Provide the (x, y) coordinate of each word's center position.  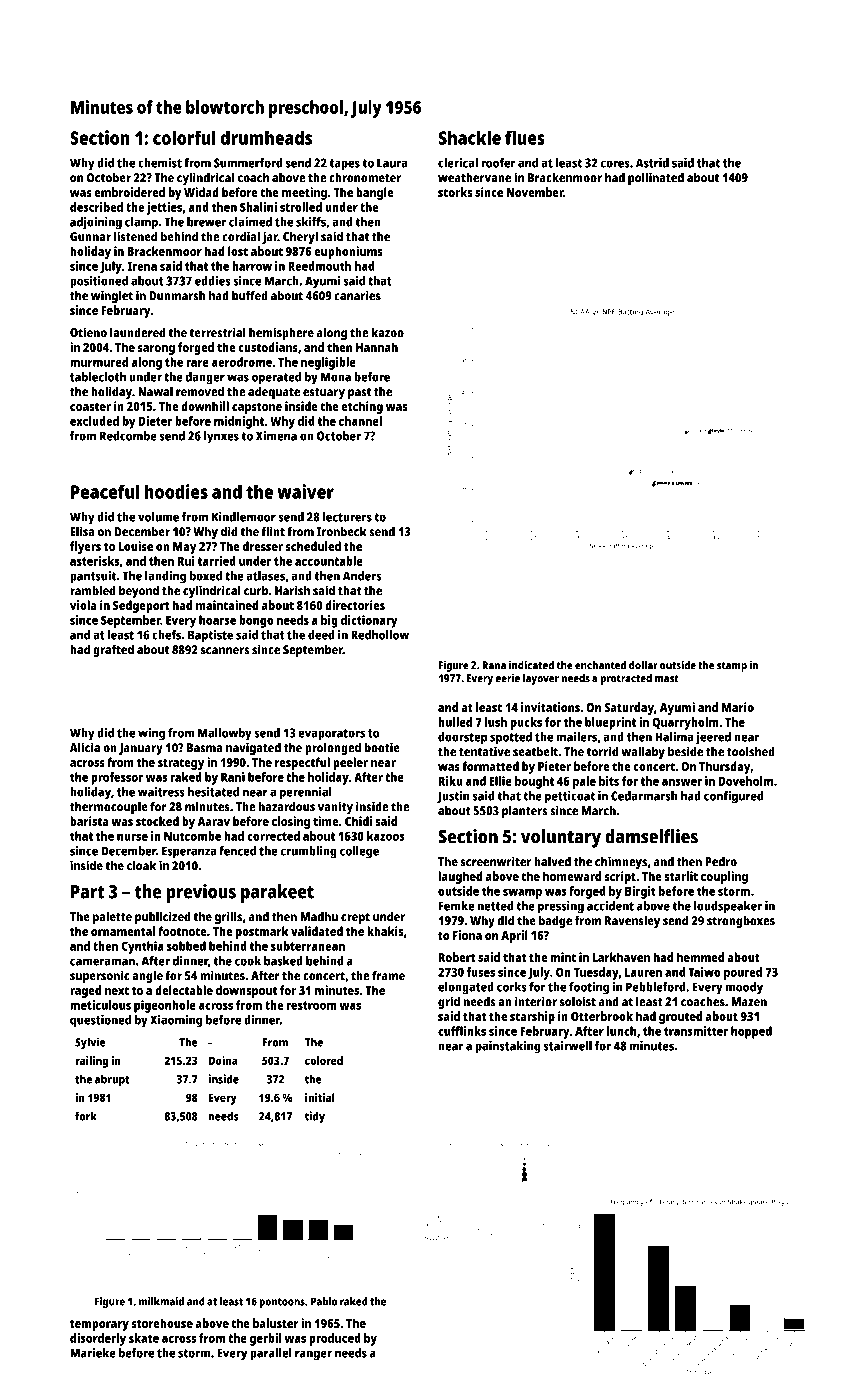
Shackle (469, 137)
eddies (213, 281)
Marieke (93, 1353)
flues (525, 137)
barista (89, 821)
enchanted (600, 665)
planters (525, 811)
